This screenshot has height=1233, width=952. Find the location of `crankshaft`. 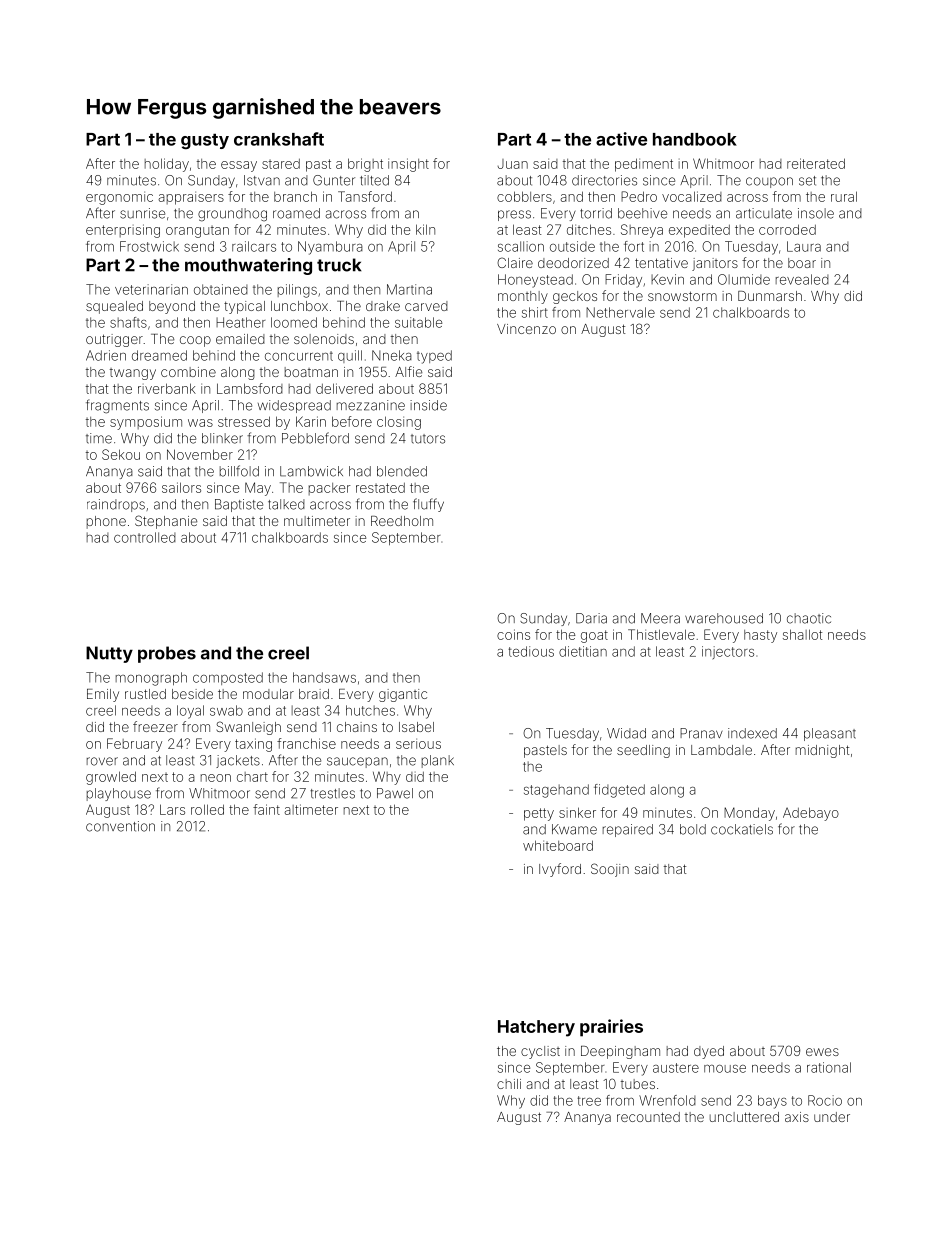

crankshaft is located at coordinates (279, 139).
